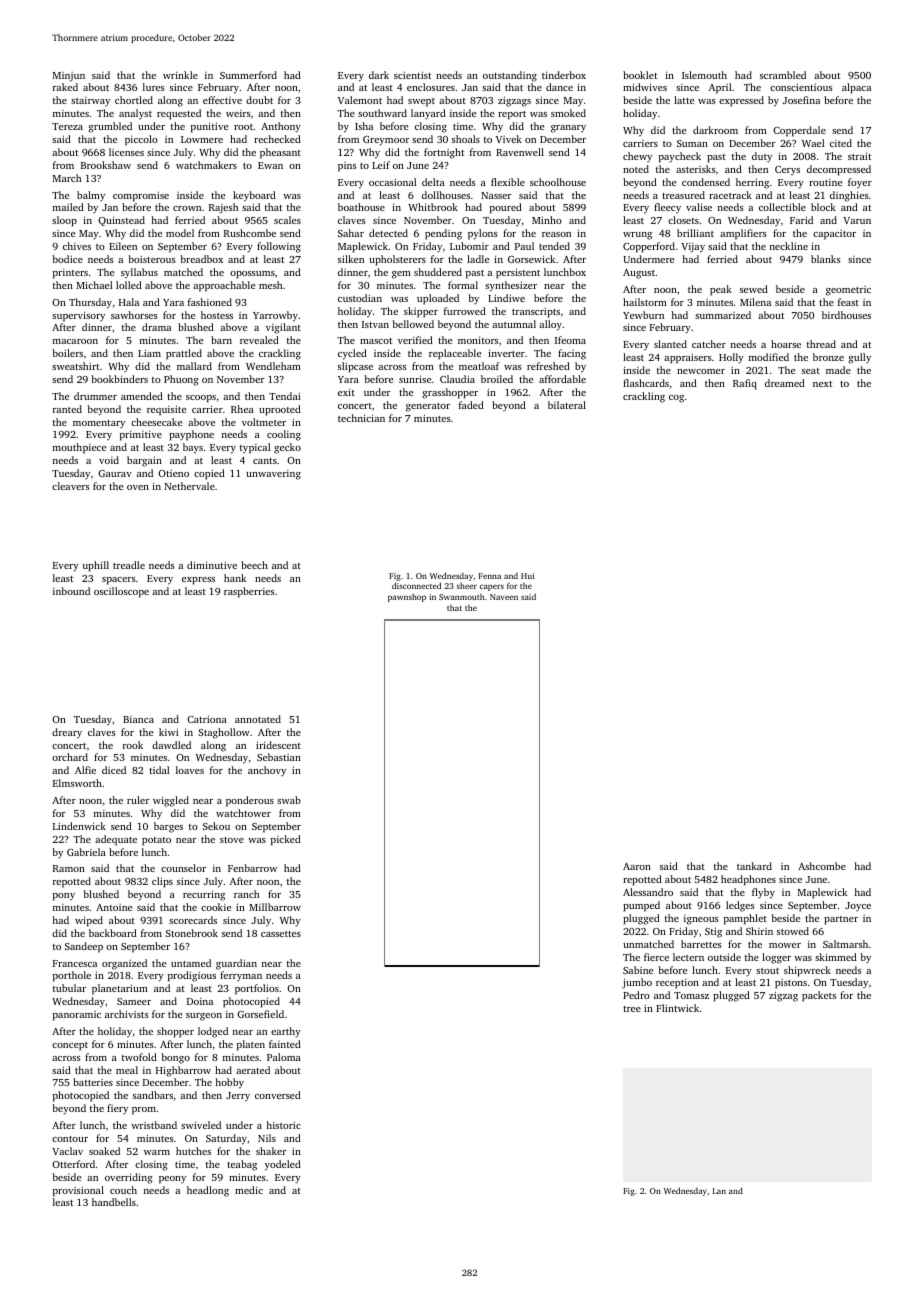  Describe the element at coordinates (789, 246) in the screenshot. I see `neckline` at that location.
